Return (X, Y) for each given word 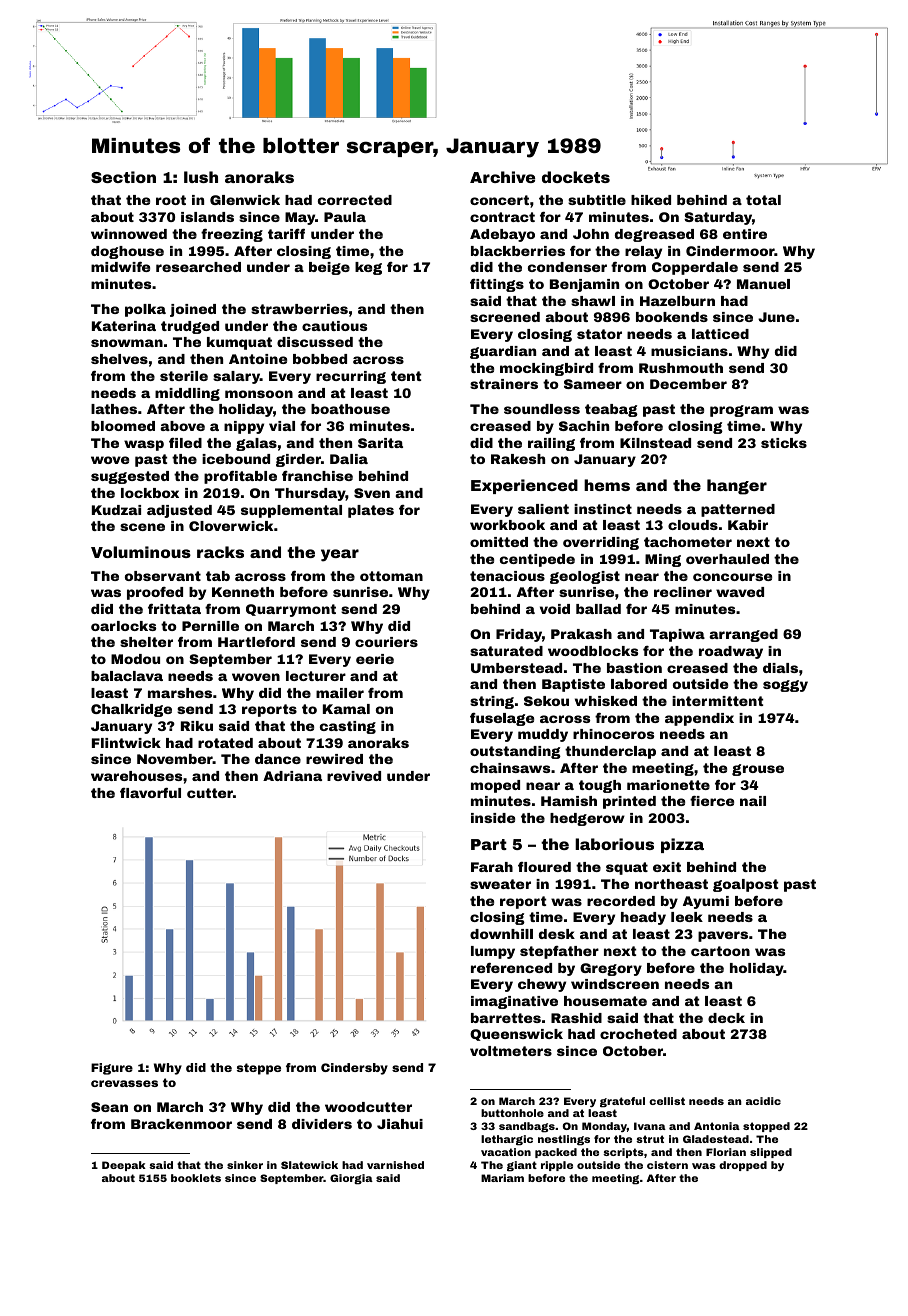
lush (201, 177)
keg (368, 268)
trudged (190, 327)
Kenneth (243, 592)
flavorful (150, 793)
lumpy (493, 952)
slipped (771, 1153)
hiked (651, 200)
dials (780, 668)
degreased (654, 235)
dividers (322, 1124)
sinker (245, 1165)
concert (499, 200)
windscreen (615, 984)
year (340, 555)
